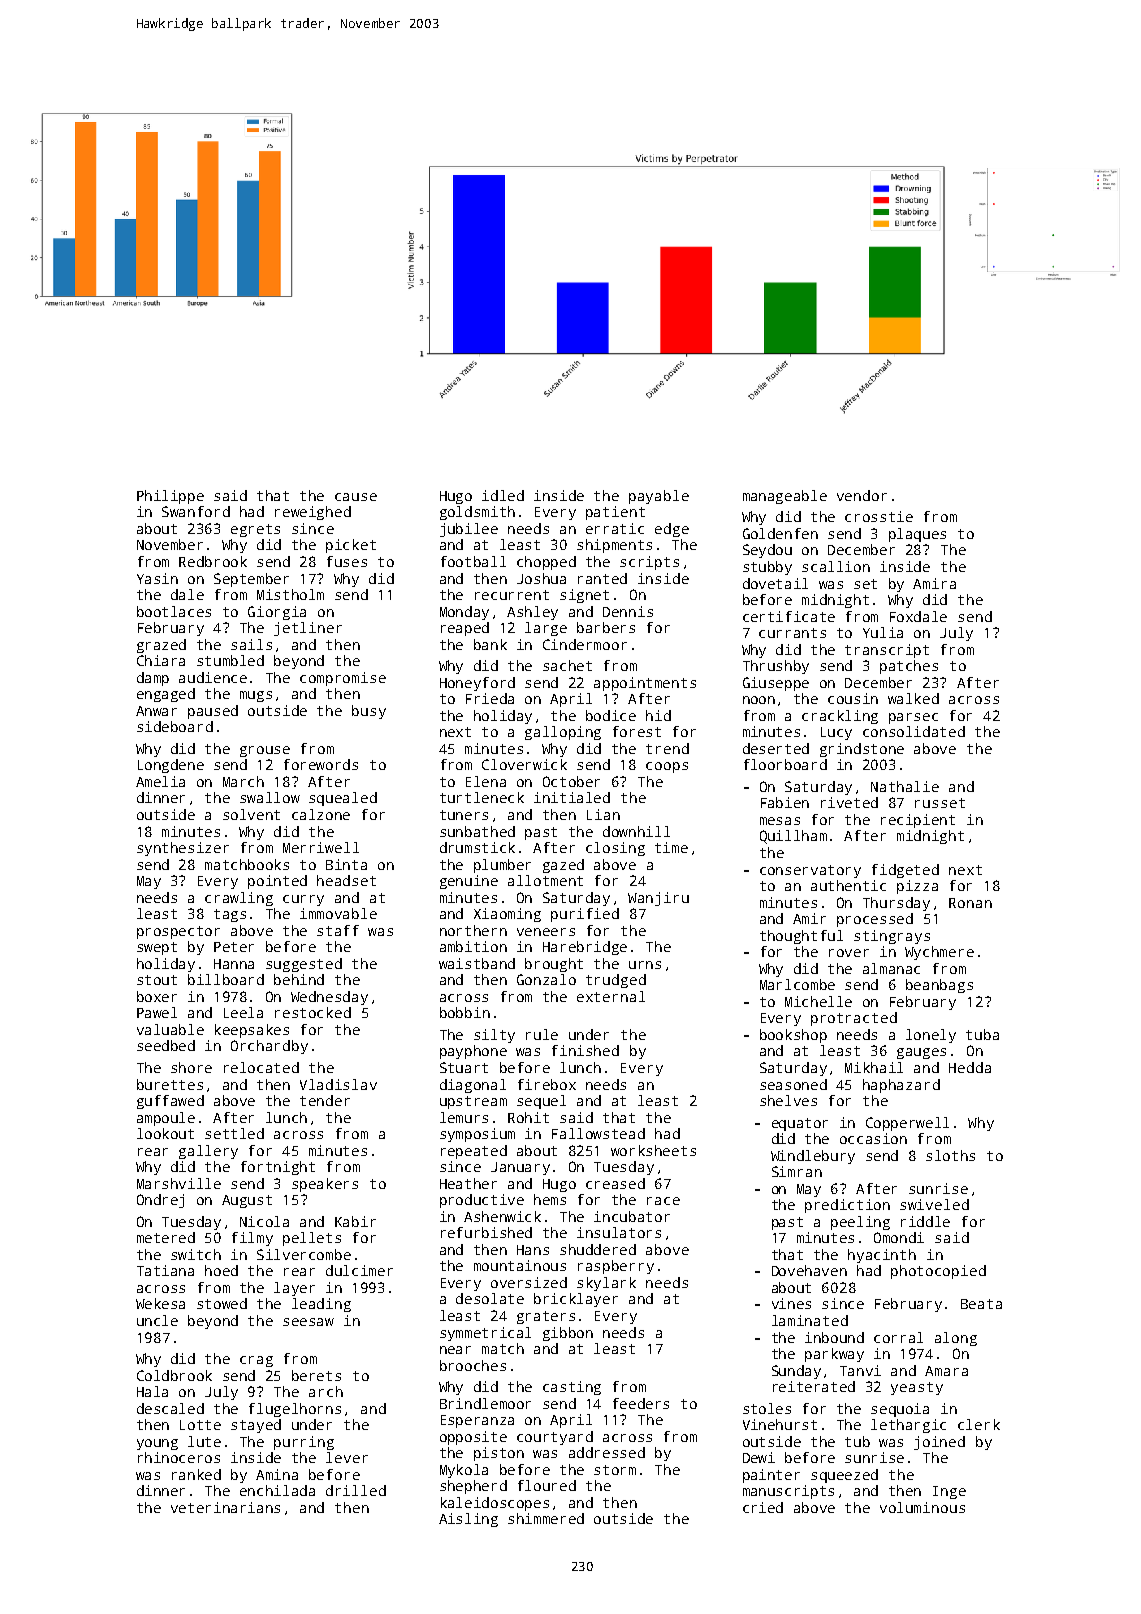 The height and width of the document is (1614, 1141). Describe the element at coordinates (554, 965) in the document. I see `brought` at that location.
